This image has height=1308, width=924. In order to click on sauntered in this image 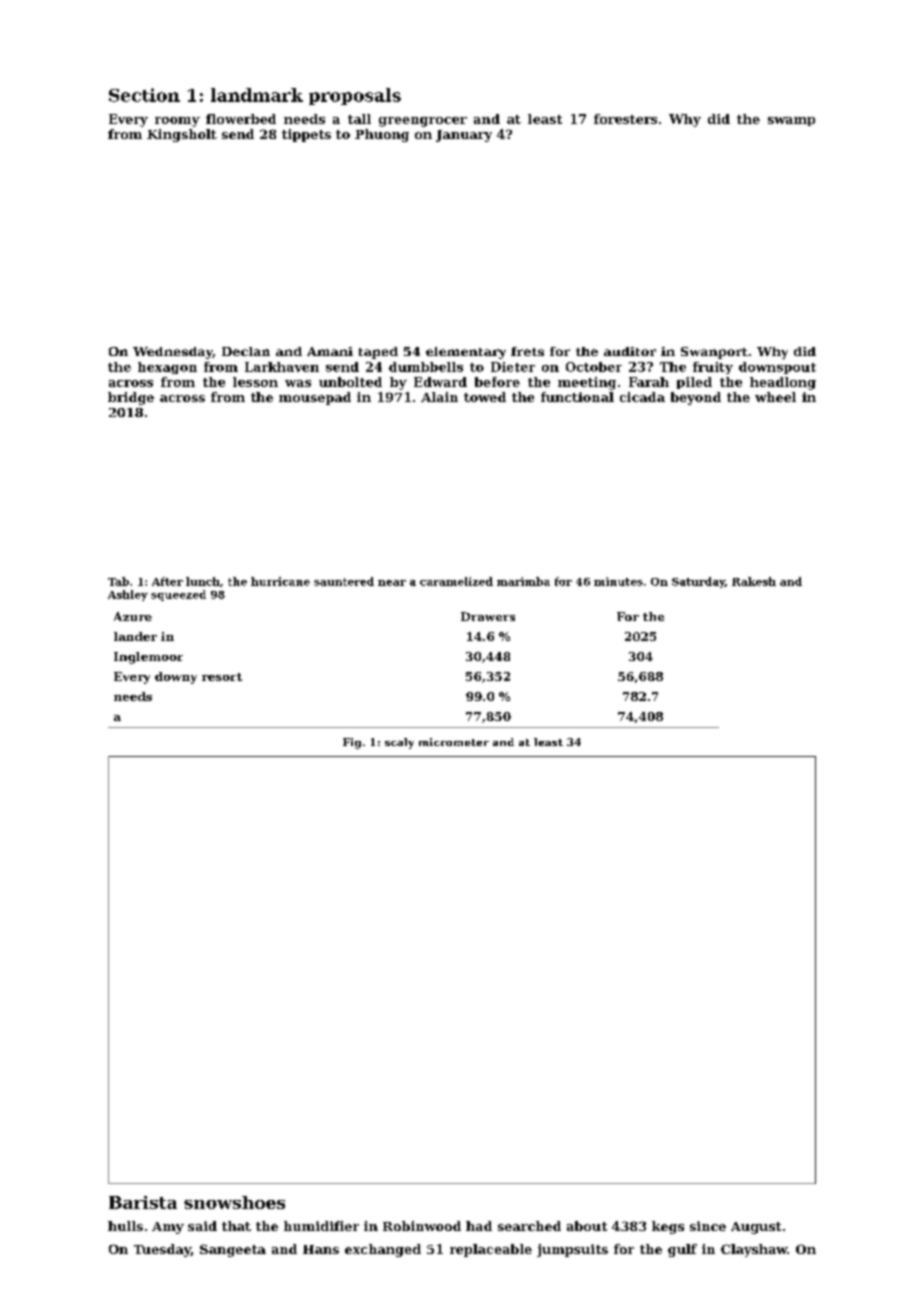, I will do `click(344, 581)`.
